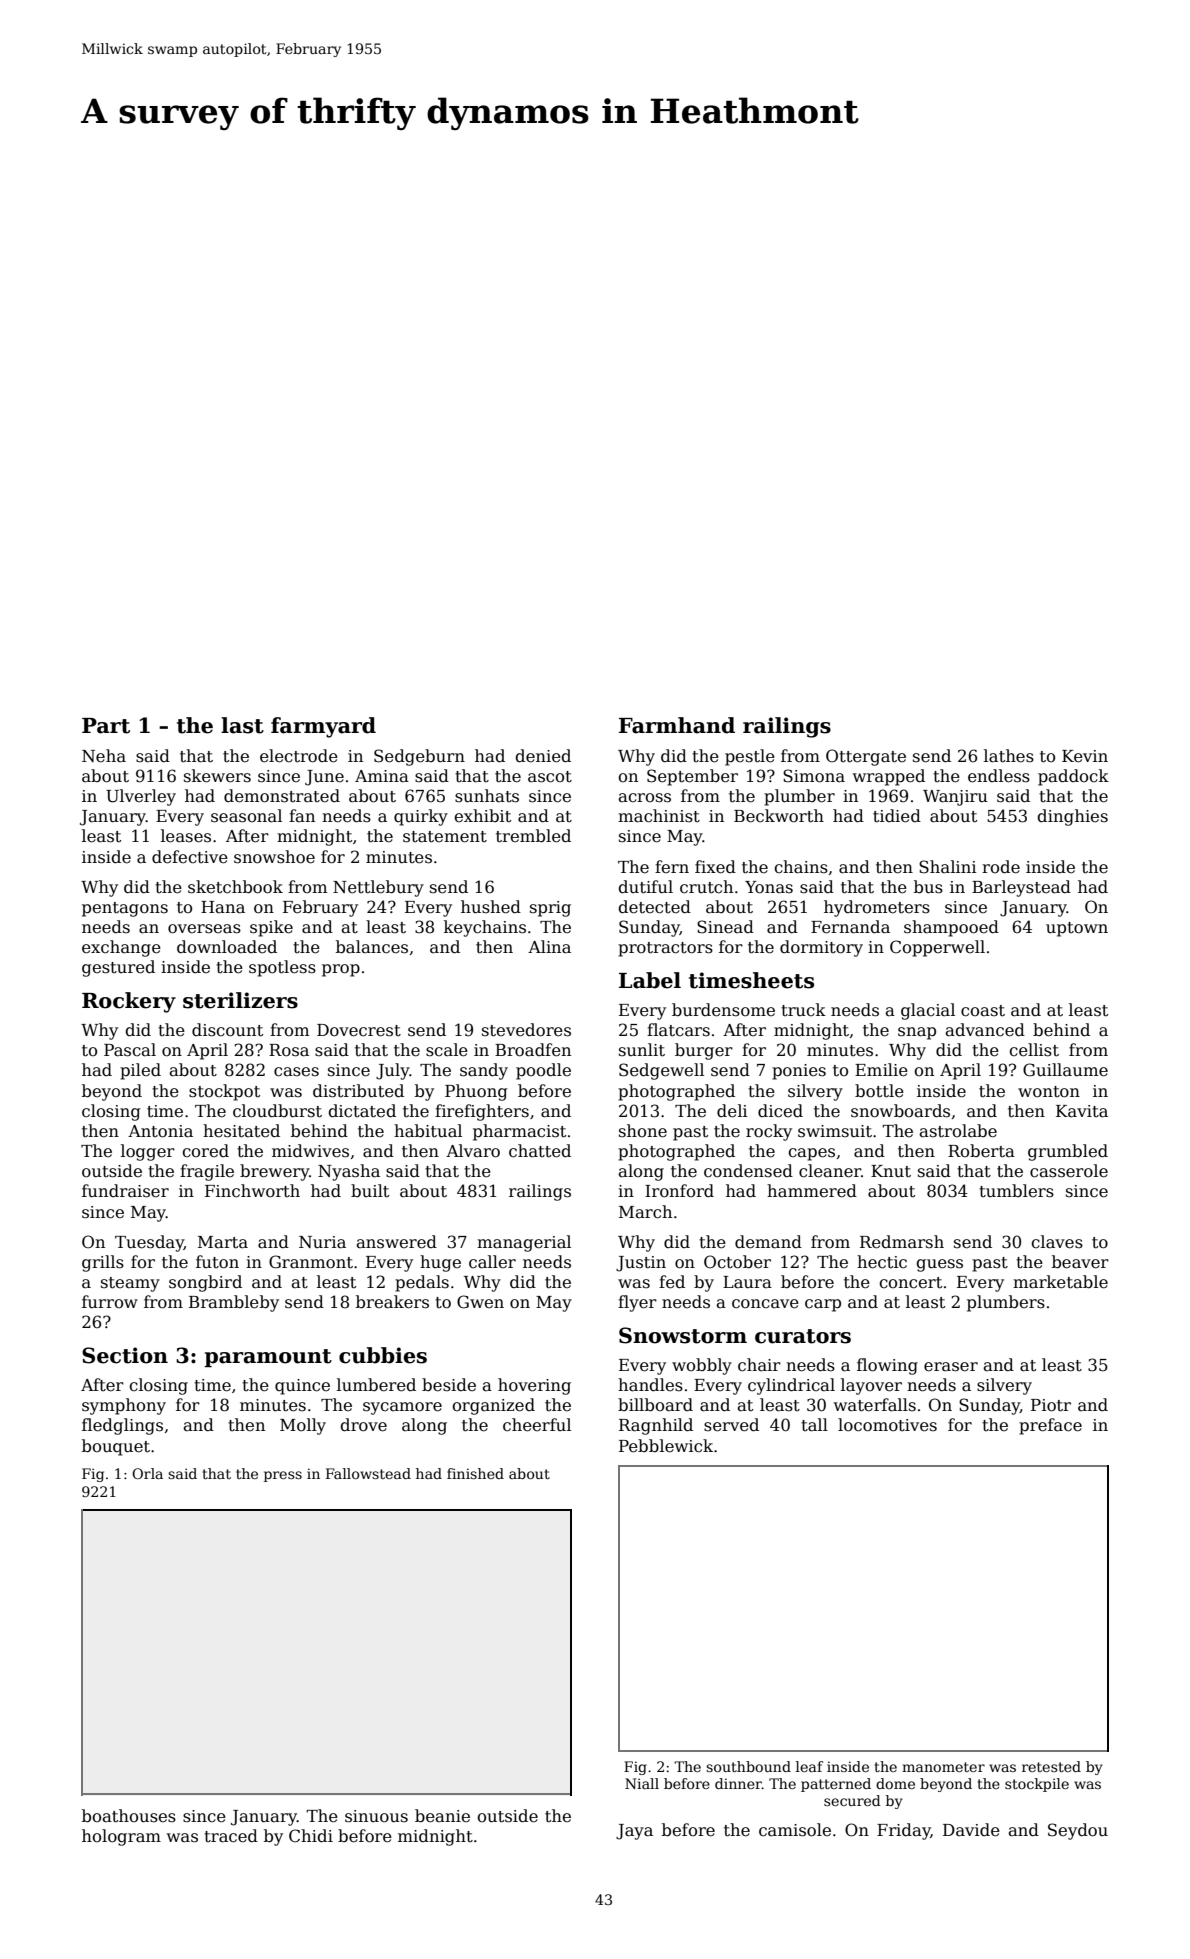  Describe the element at coordinates (642, 1783) in the screenshot. I see `Niall` at that location.
